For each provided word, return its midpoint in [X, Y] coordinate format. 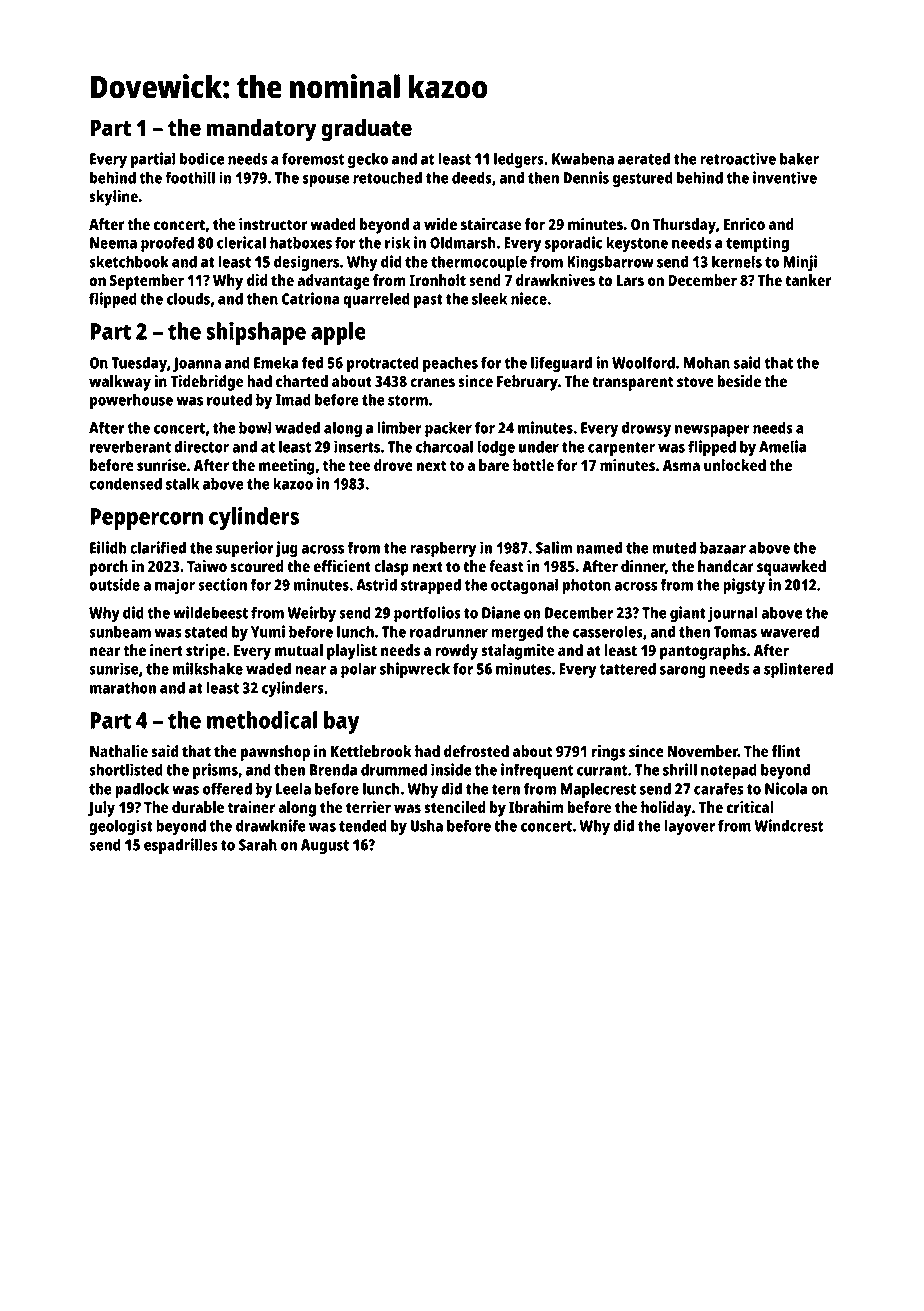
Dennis [586, 177]
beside [739, 381]
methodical [262, 720]
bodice [202, 158]
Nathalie [119, 751]
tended [363, 825]
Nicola [786, 788]
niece [529, 298]
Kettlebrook [371, 751]
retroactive [738, 158]
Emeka [276, 362]
